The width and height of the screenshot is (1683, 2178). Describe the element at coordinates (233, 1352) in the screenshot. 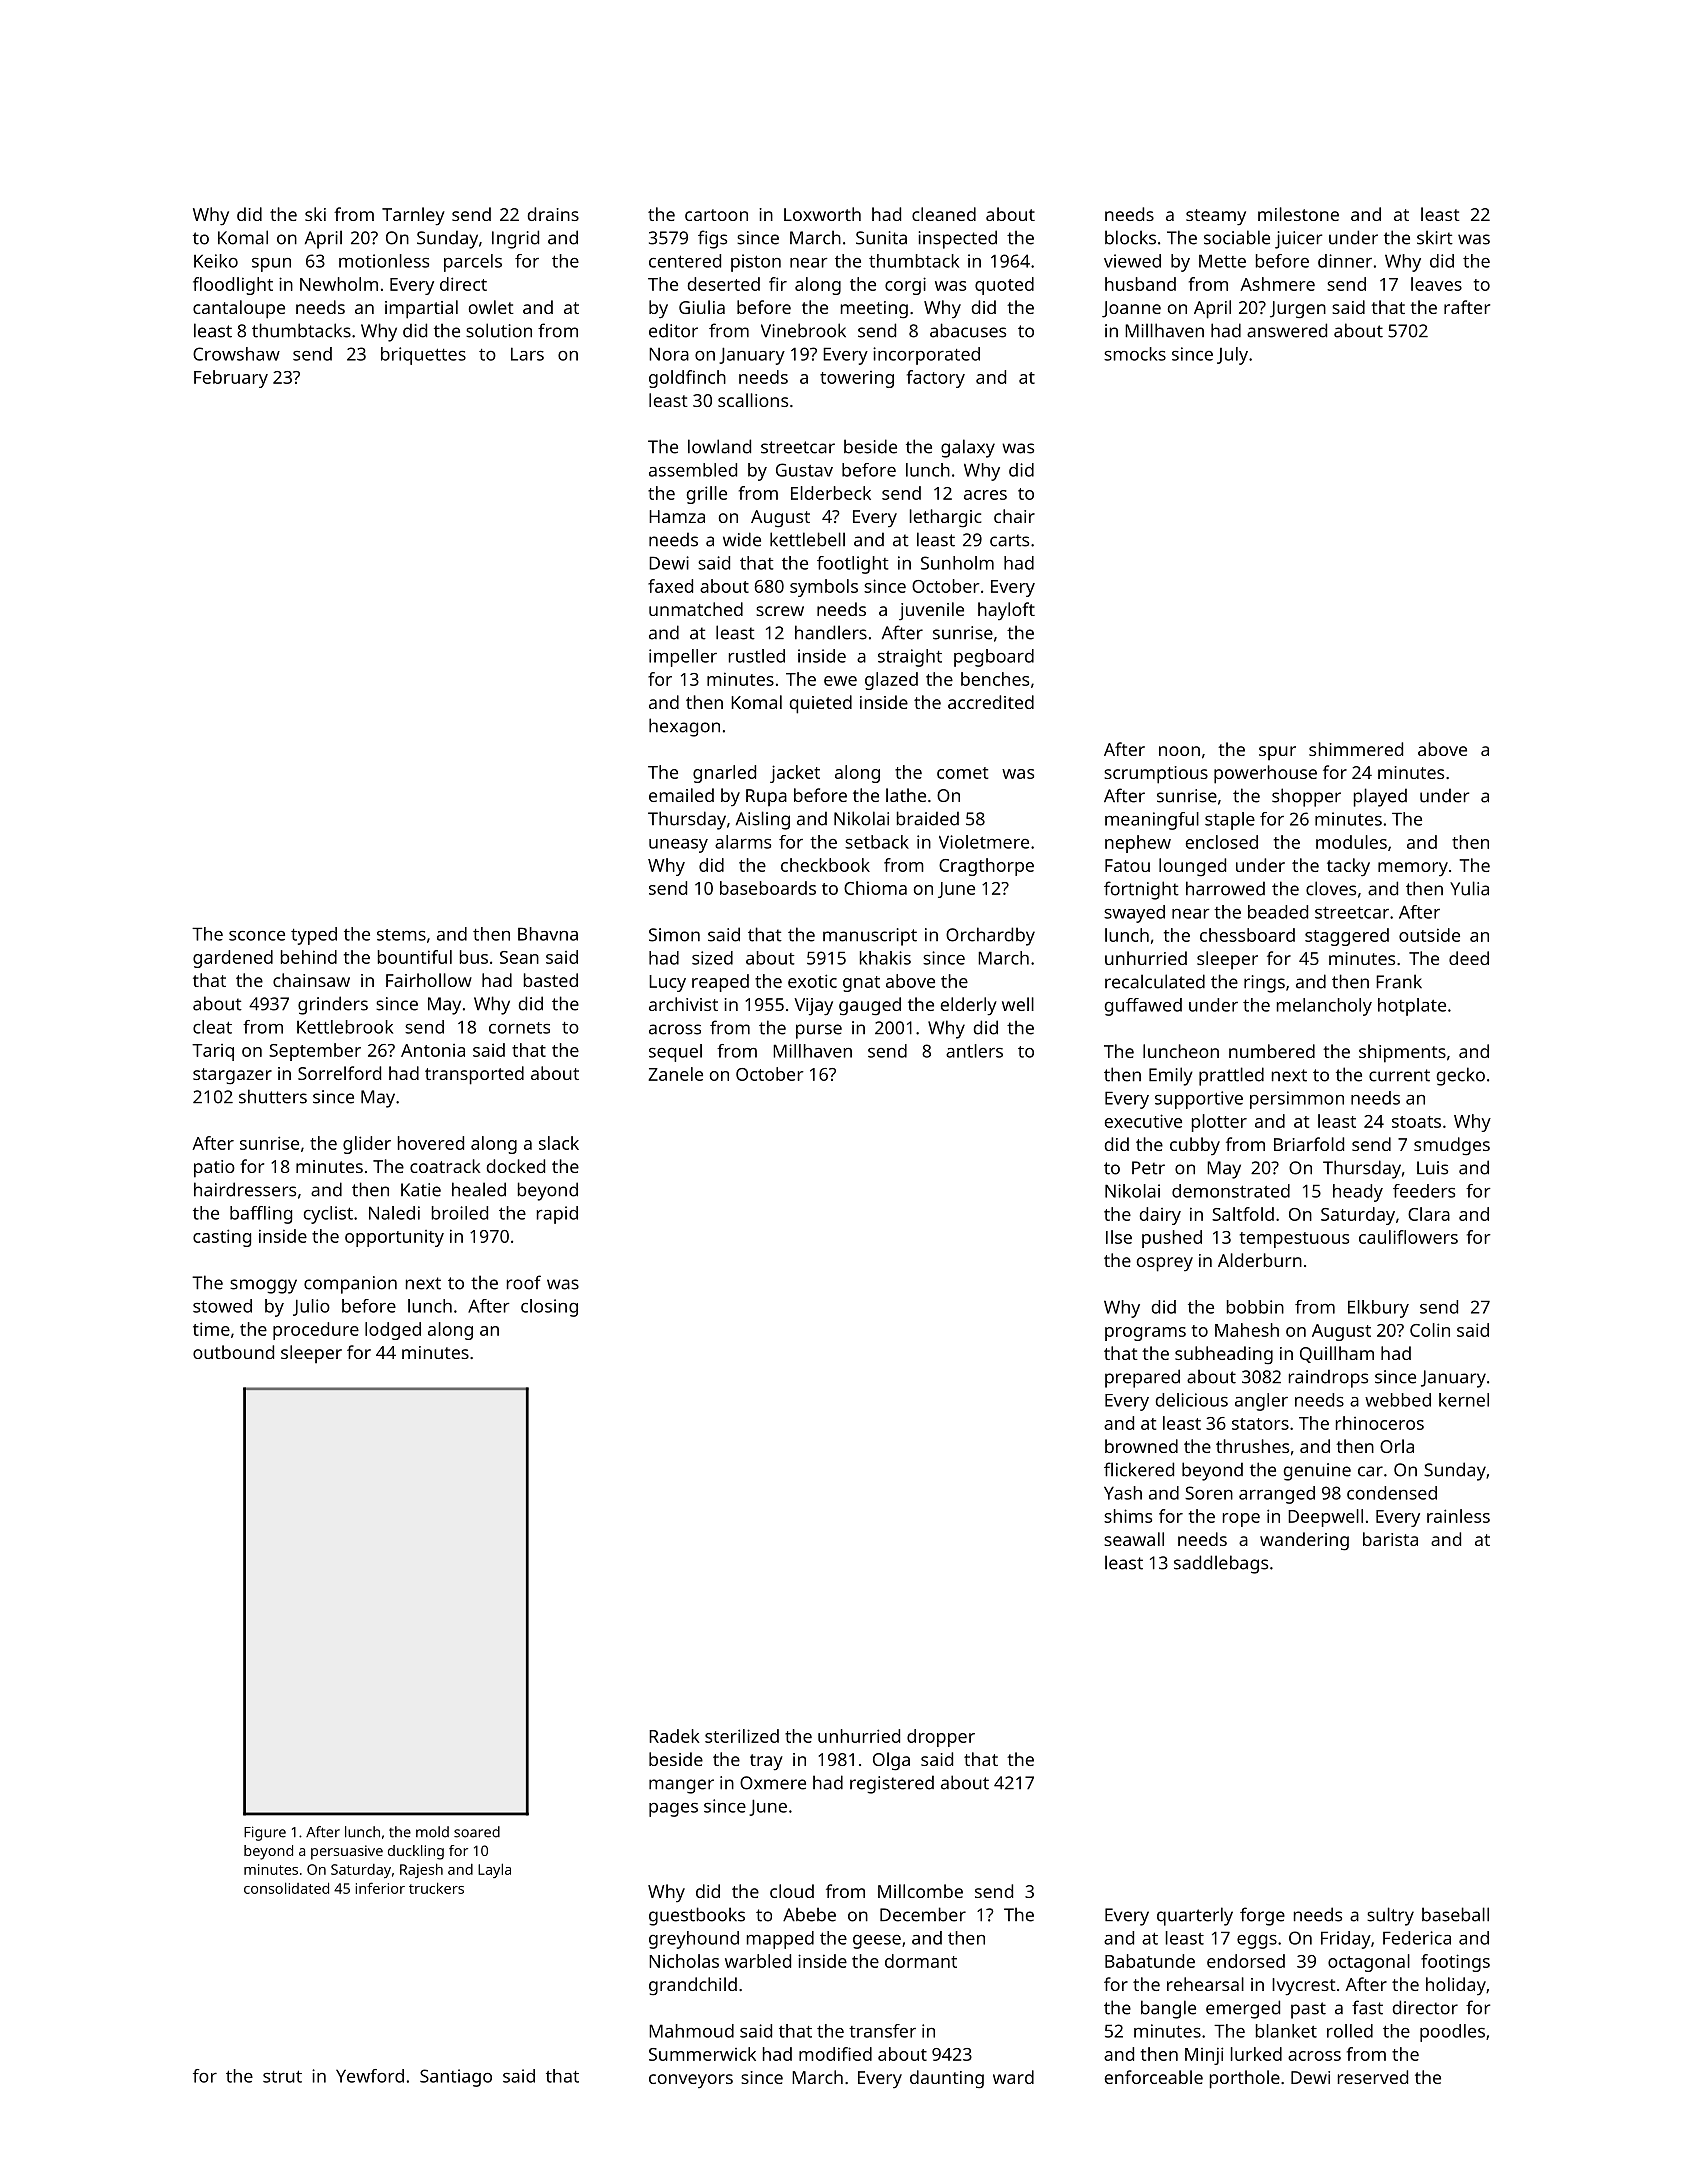

I see `outbound` at that location.
